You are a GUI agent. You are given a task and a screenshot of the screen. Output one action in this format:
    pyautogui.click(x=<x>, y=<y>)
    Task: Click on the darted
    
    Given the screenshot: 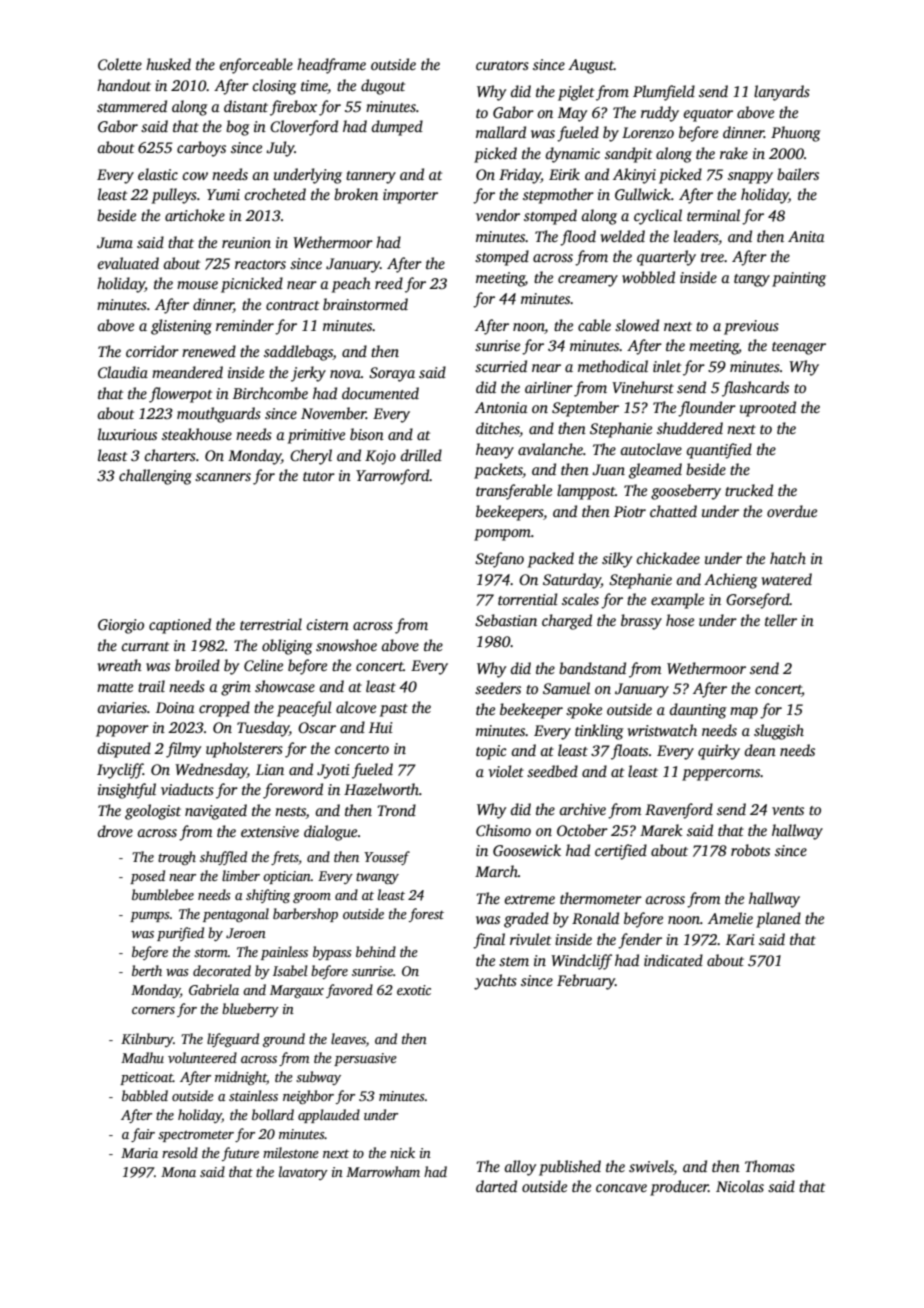 What is the action you would take?
    pyautogui.click(x=496, y=1186)
